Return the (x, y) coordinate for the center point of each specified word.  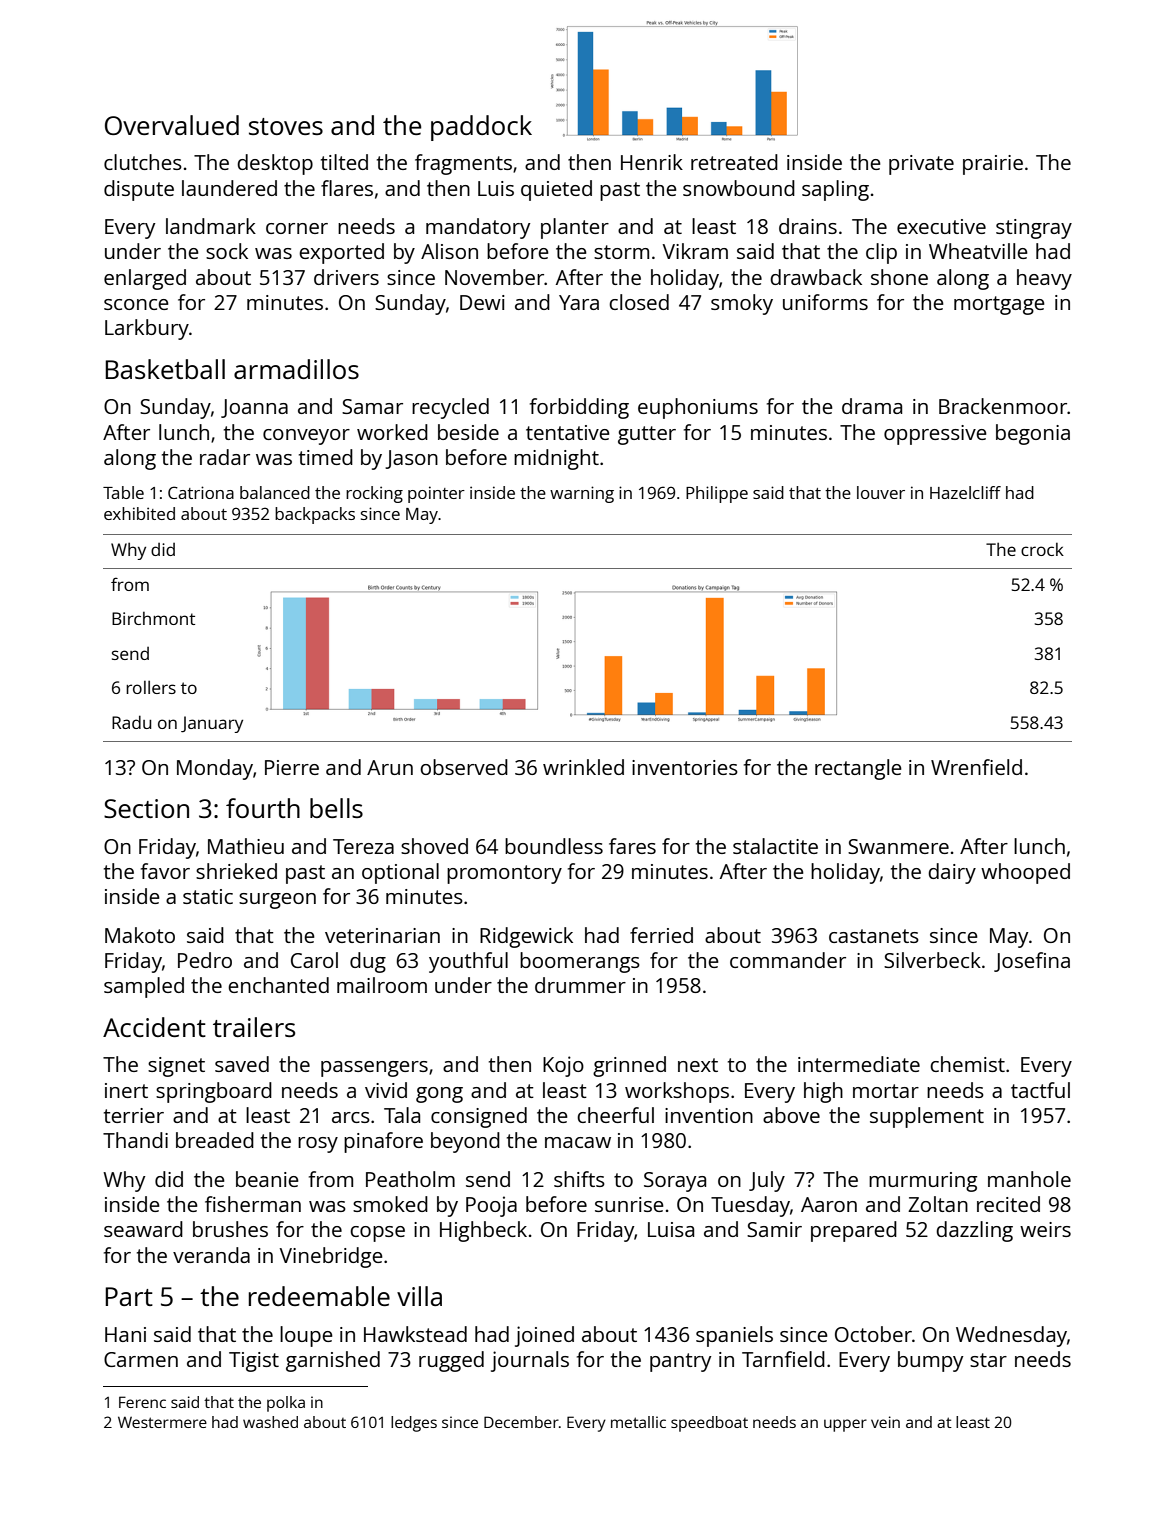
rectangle (858, 769)
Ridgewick (526, 937)
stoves (286, 126)
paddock (481, 128)
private (921, 165)
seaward (143, 1229)
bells (336, 808)
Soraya (675, 1182)
